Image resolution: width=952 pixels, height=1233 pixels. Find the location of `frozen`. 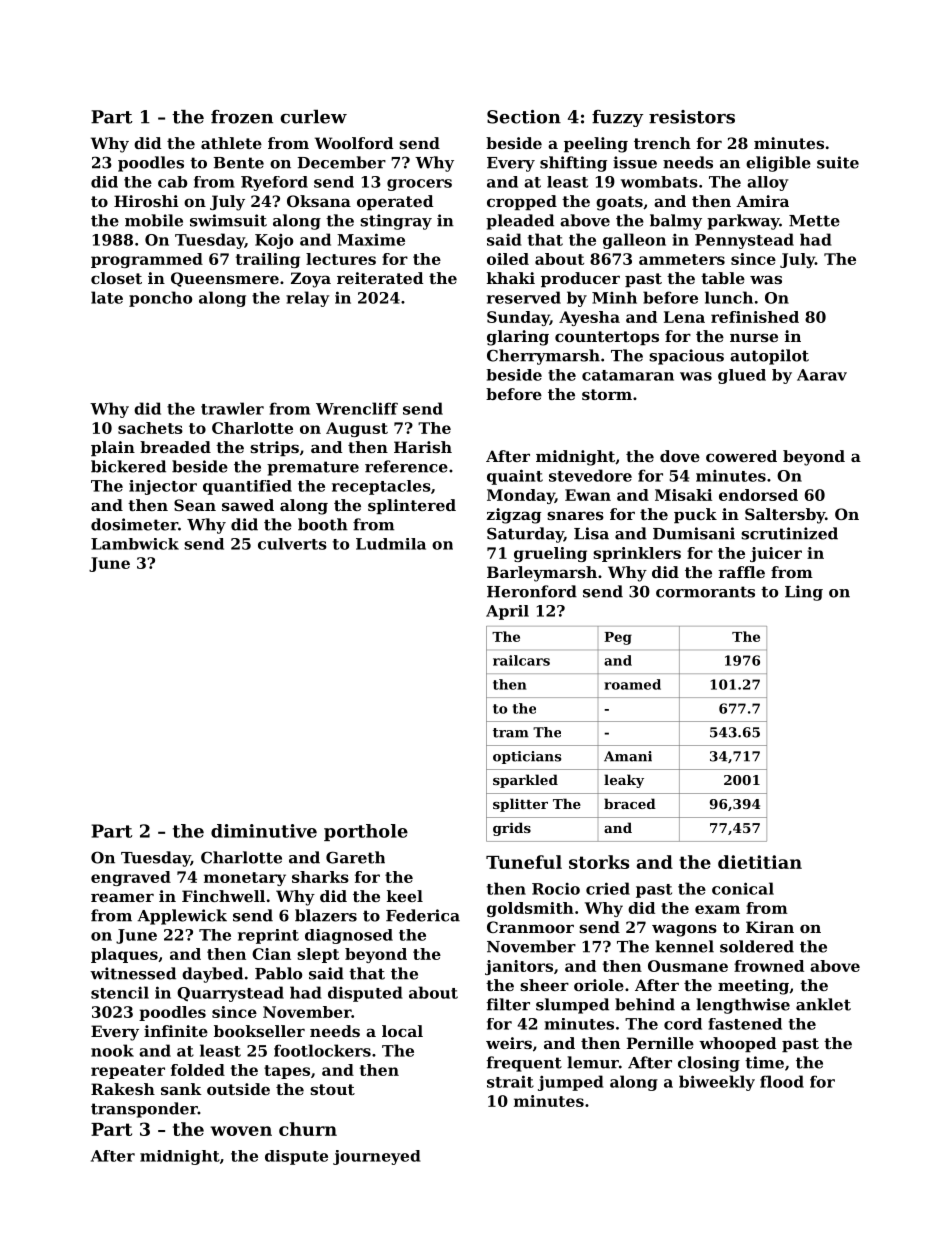

frozen is located at coordinates (242, 117).
